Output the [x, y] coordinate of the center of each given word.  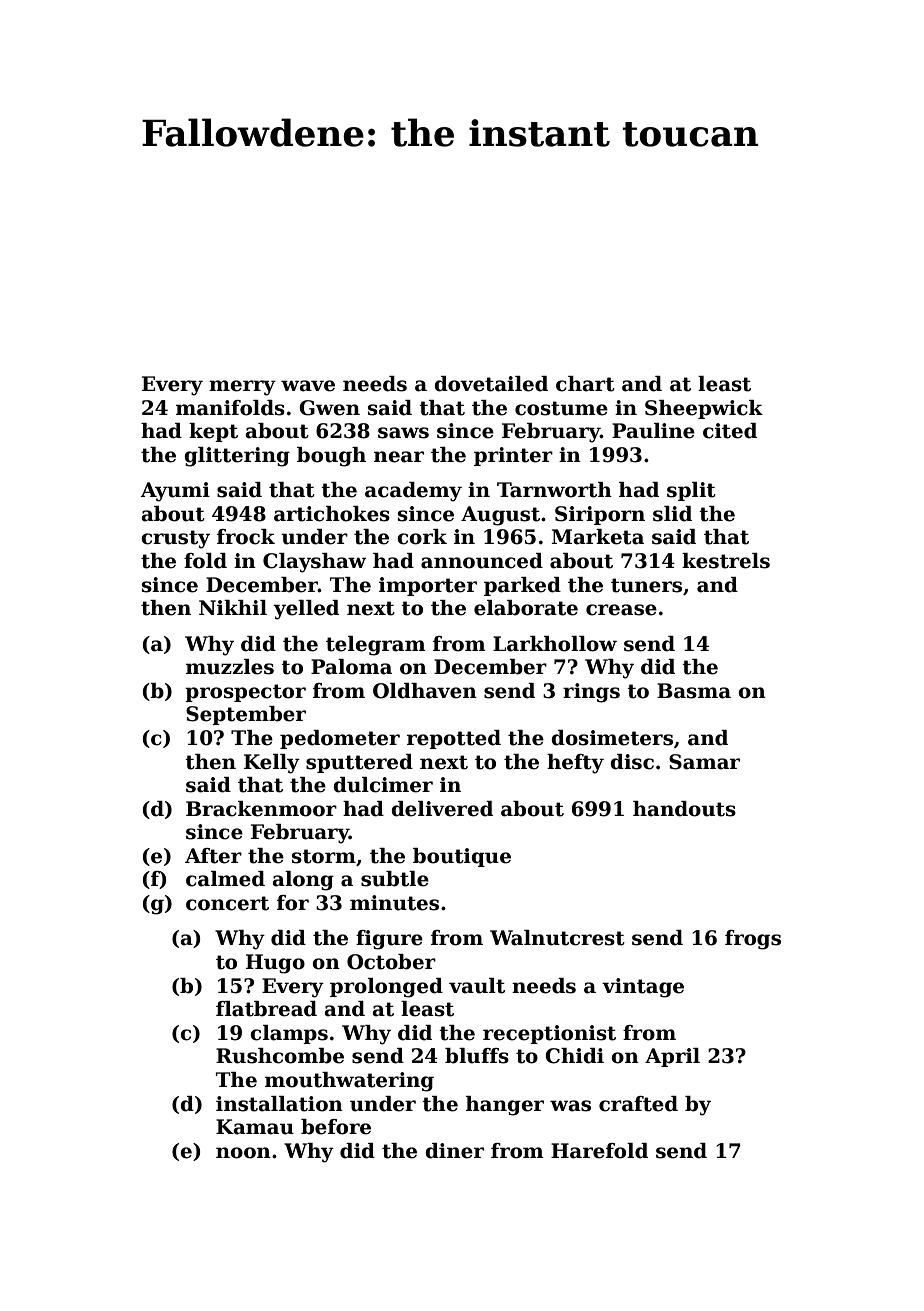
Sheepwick [704, 409]
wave [308, 386]
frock [246, 537]
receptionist [549, 1034]
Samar [704, 762]
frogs [753, 940]
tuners [646, 585]
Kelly [272, 764]
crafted [638, 1104]
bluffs [477, 1056]
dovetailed [491, 384]
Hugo [275, 964]
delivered [442, 809]
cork [422, 537]
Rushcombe [280, 1056]
